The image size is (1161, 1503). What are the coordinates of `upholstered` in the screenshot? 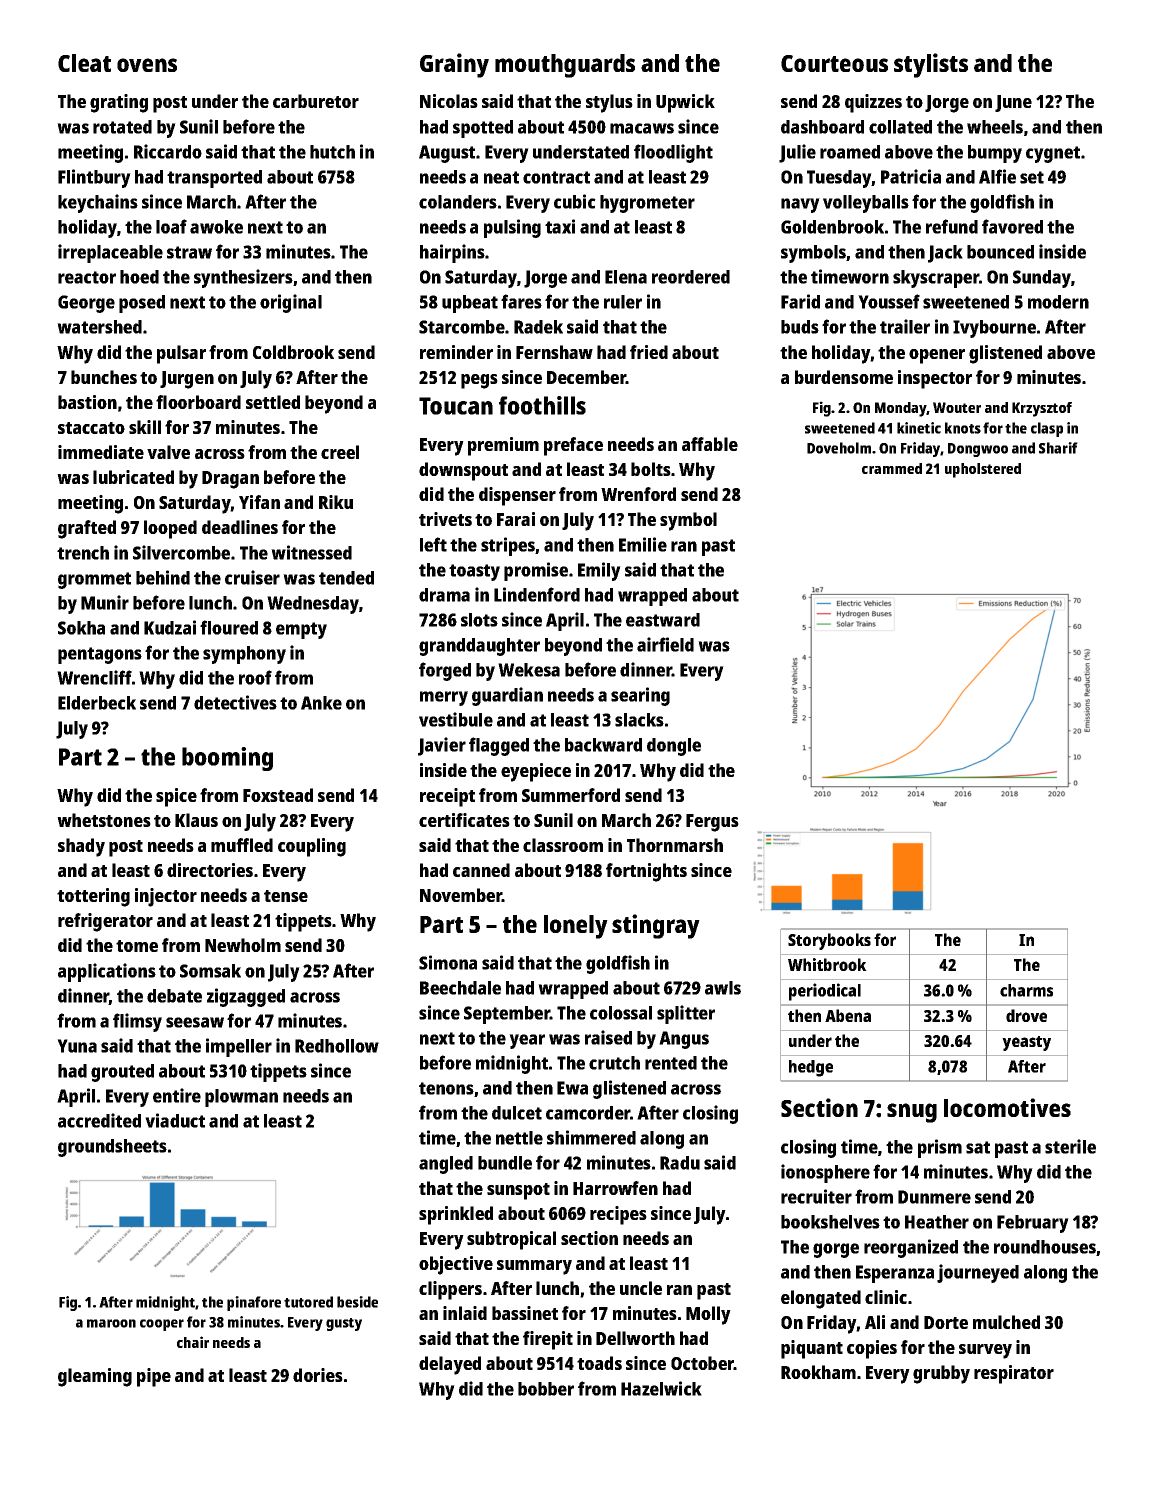 It's located at (983, 470).
